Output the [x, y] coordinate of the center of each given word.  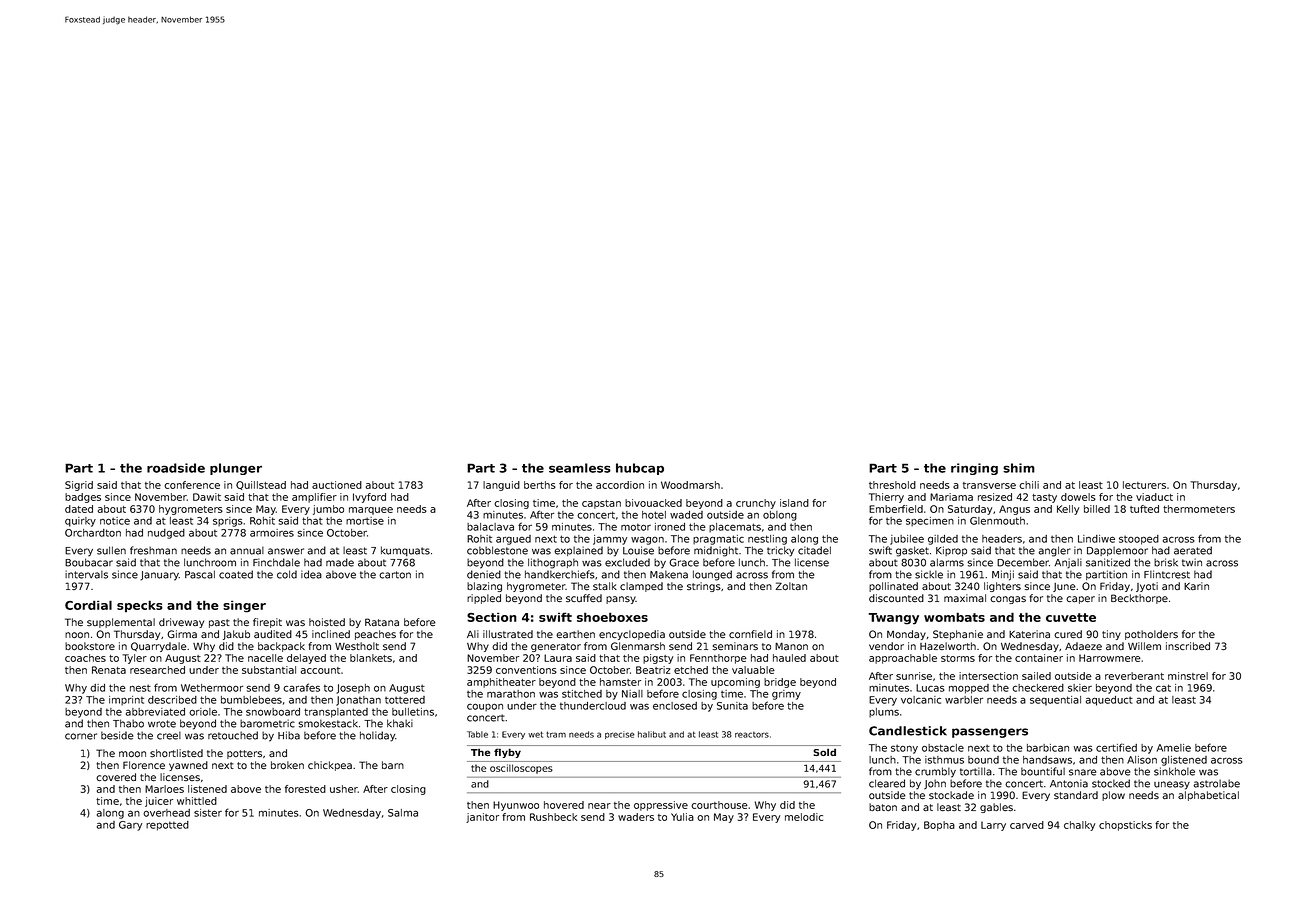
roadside [176, 468]
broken [287, 765]
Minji [1003, 575]
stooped [1139, 540]
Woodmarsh [690, 485]
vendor [886, 646]
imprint [126, 701]
